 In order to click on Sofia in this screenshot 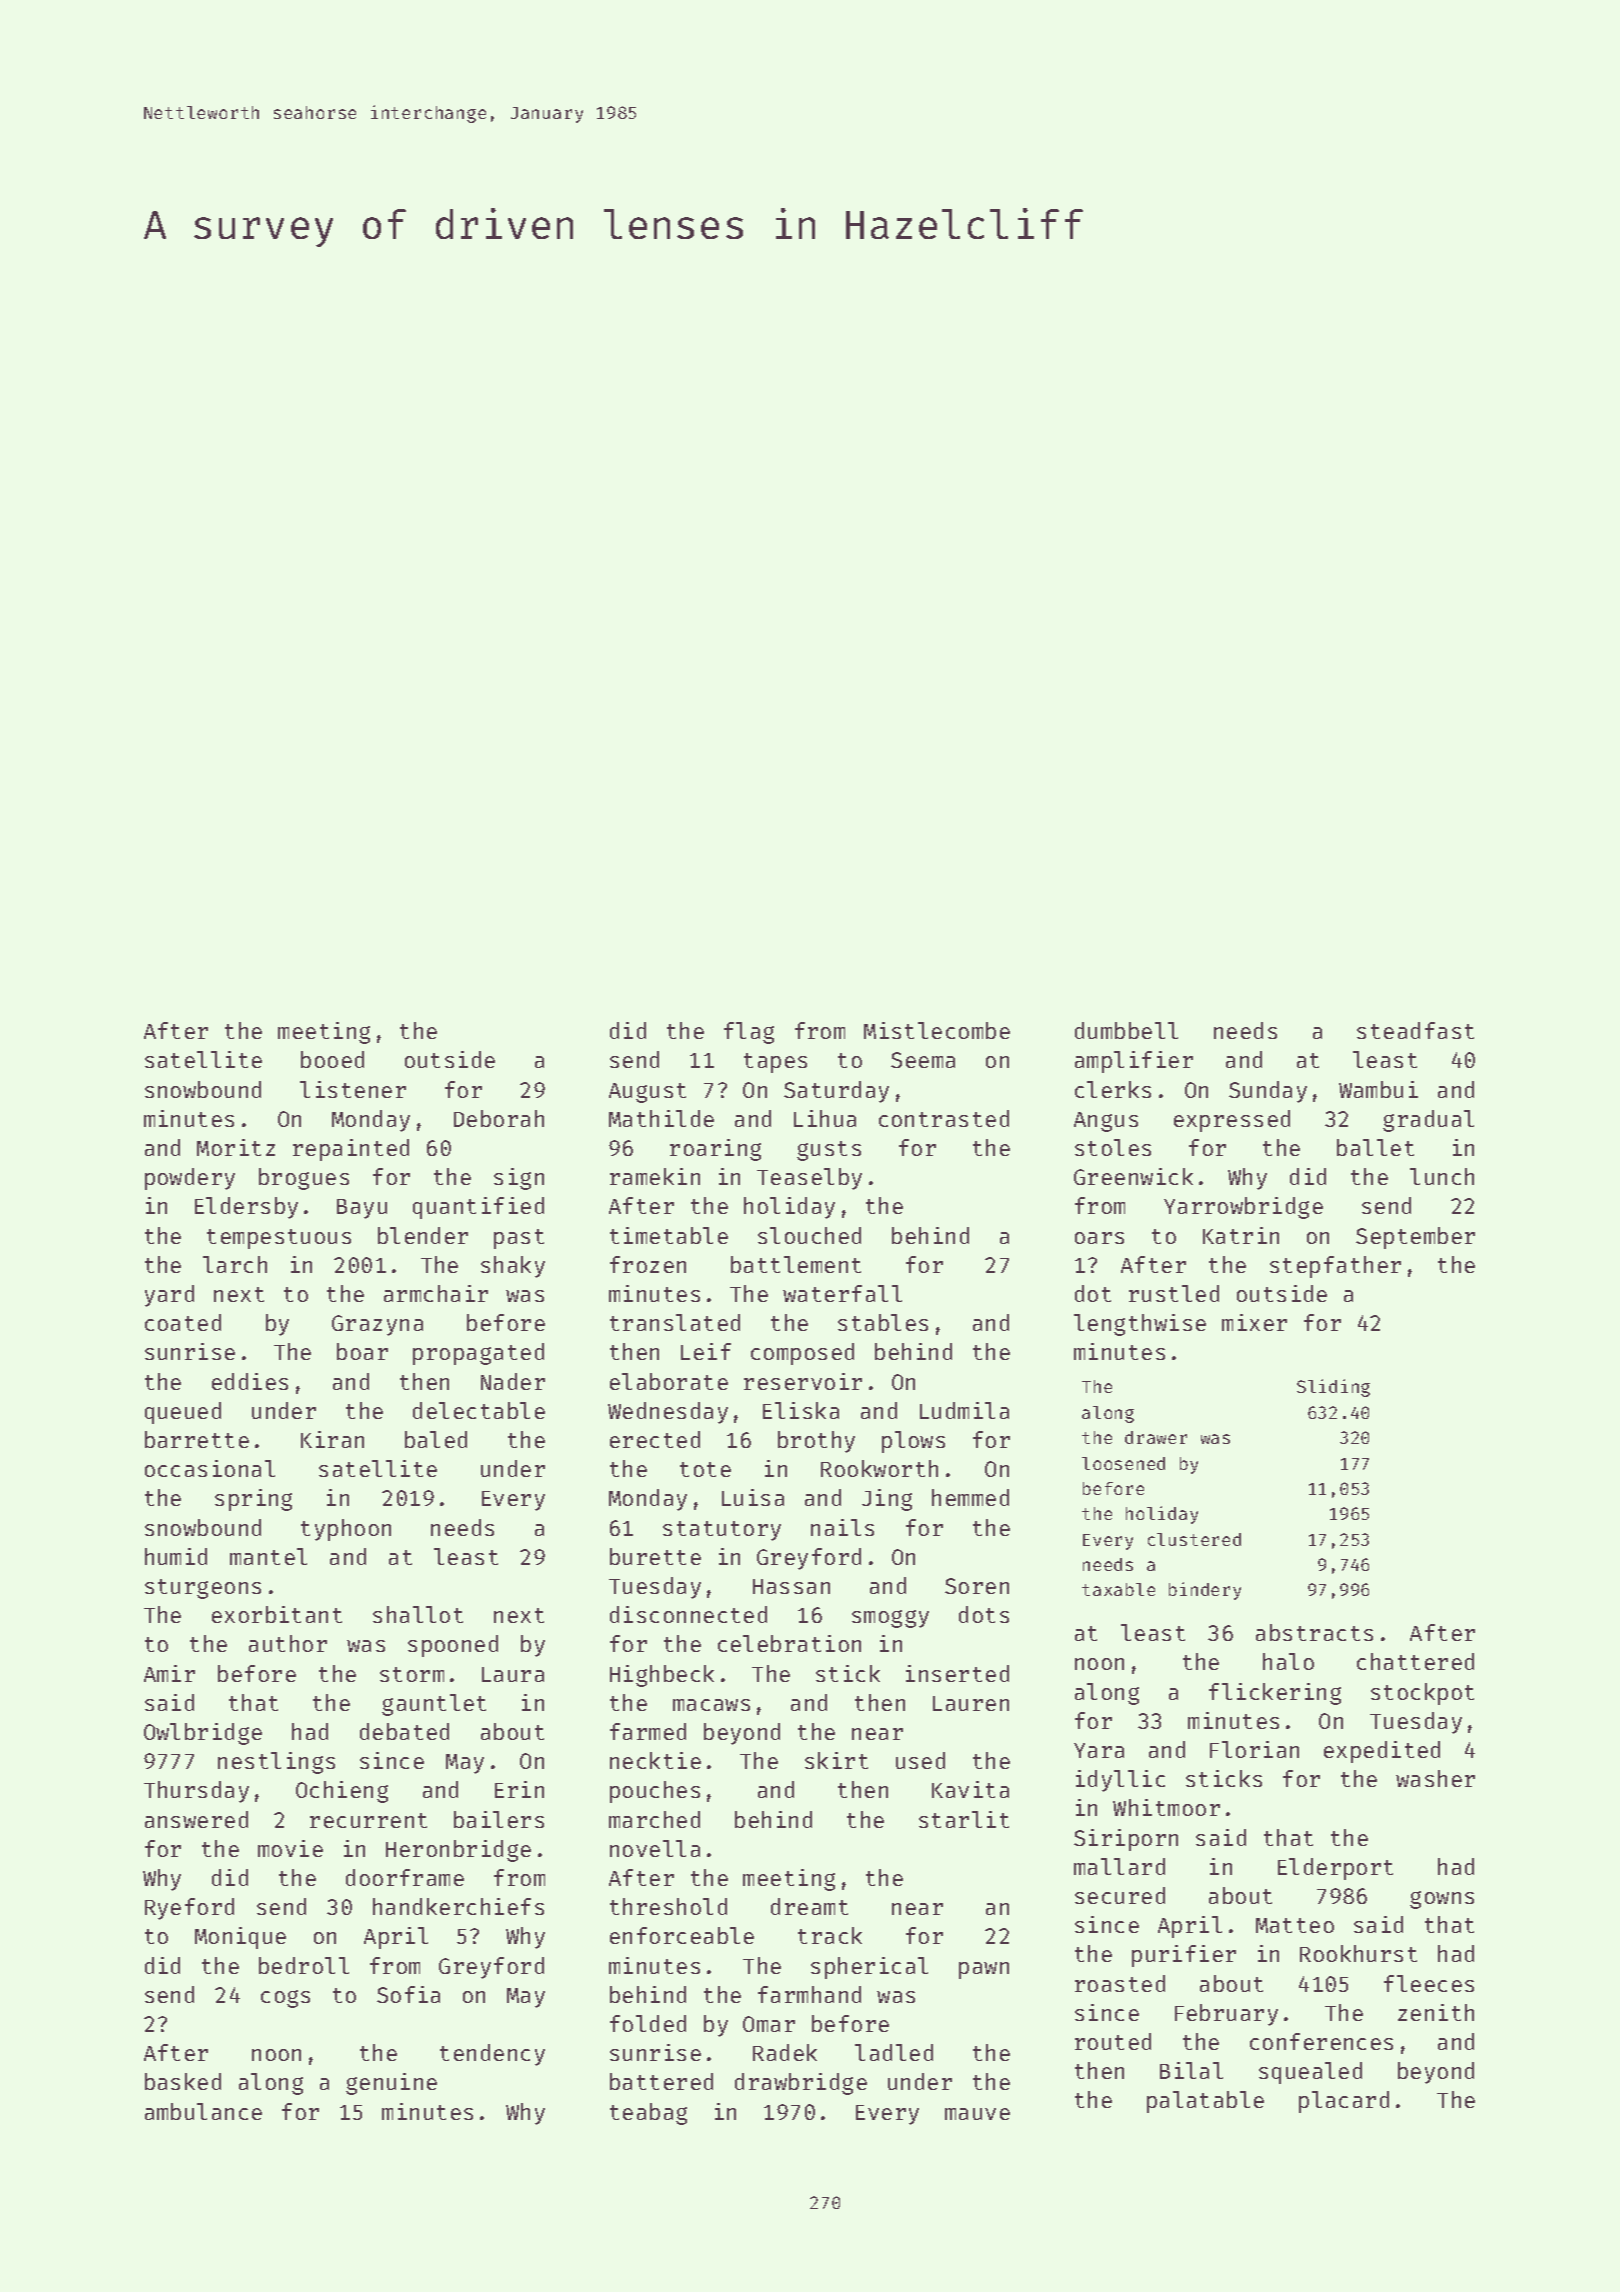, I will do `click(408, 1994)`.
